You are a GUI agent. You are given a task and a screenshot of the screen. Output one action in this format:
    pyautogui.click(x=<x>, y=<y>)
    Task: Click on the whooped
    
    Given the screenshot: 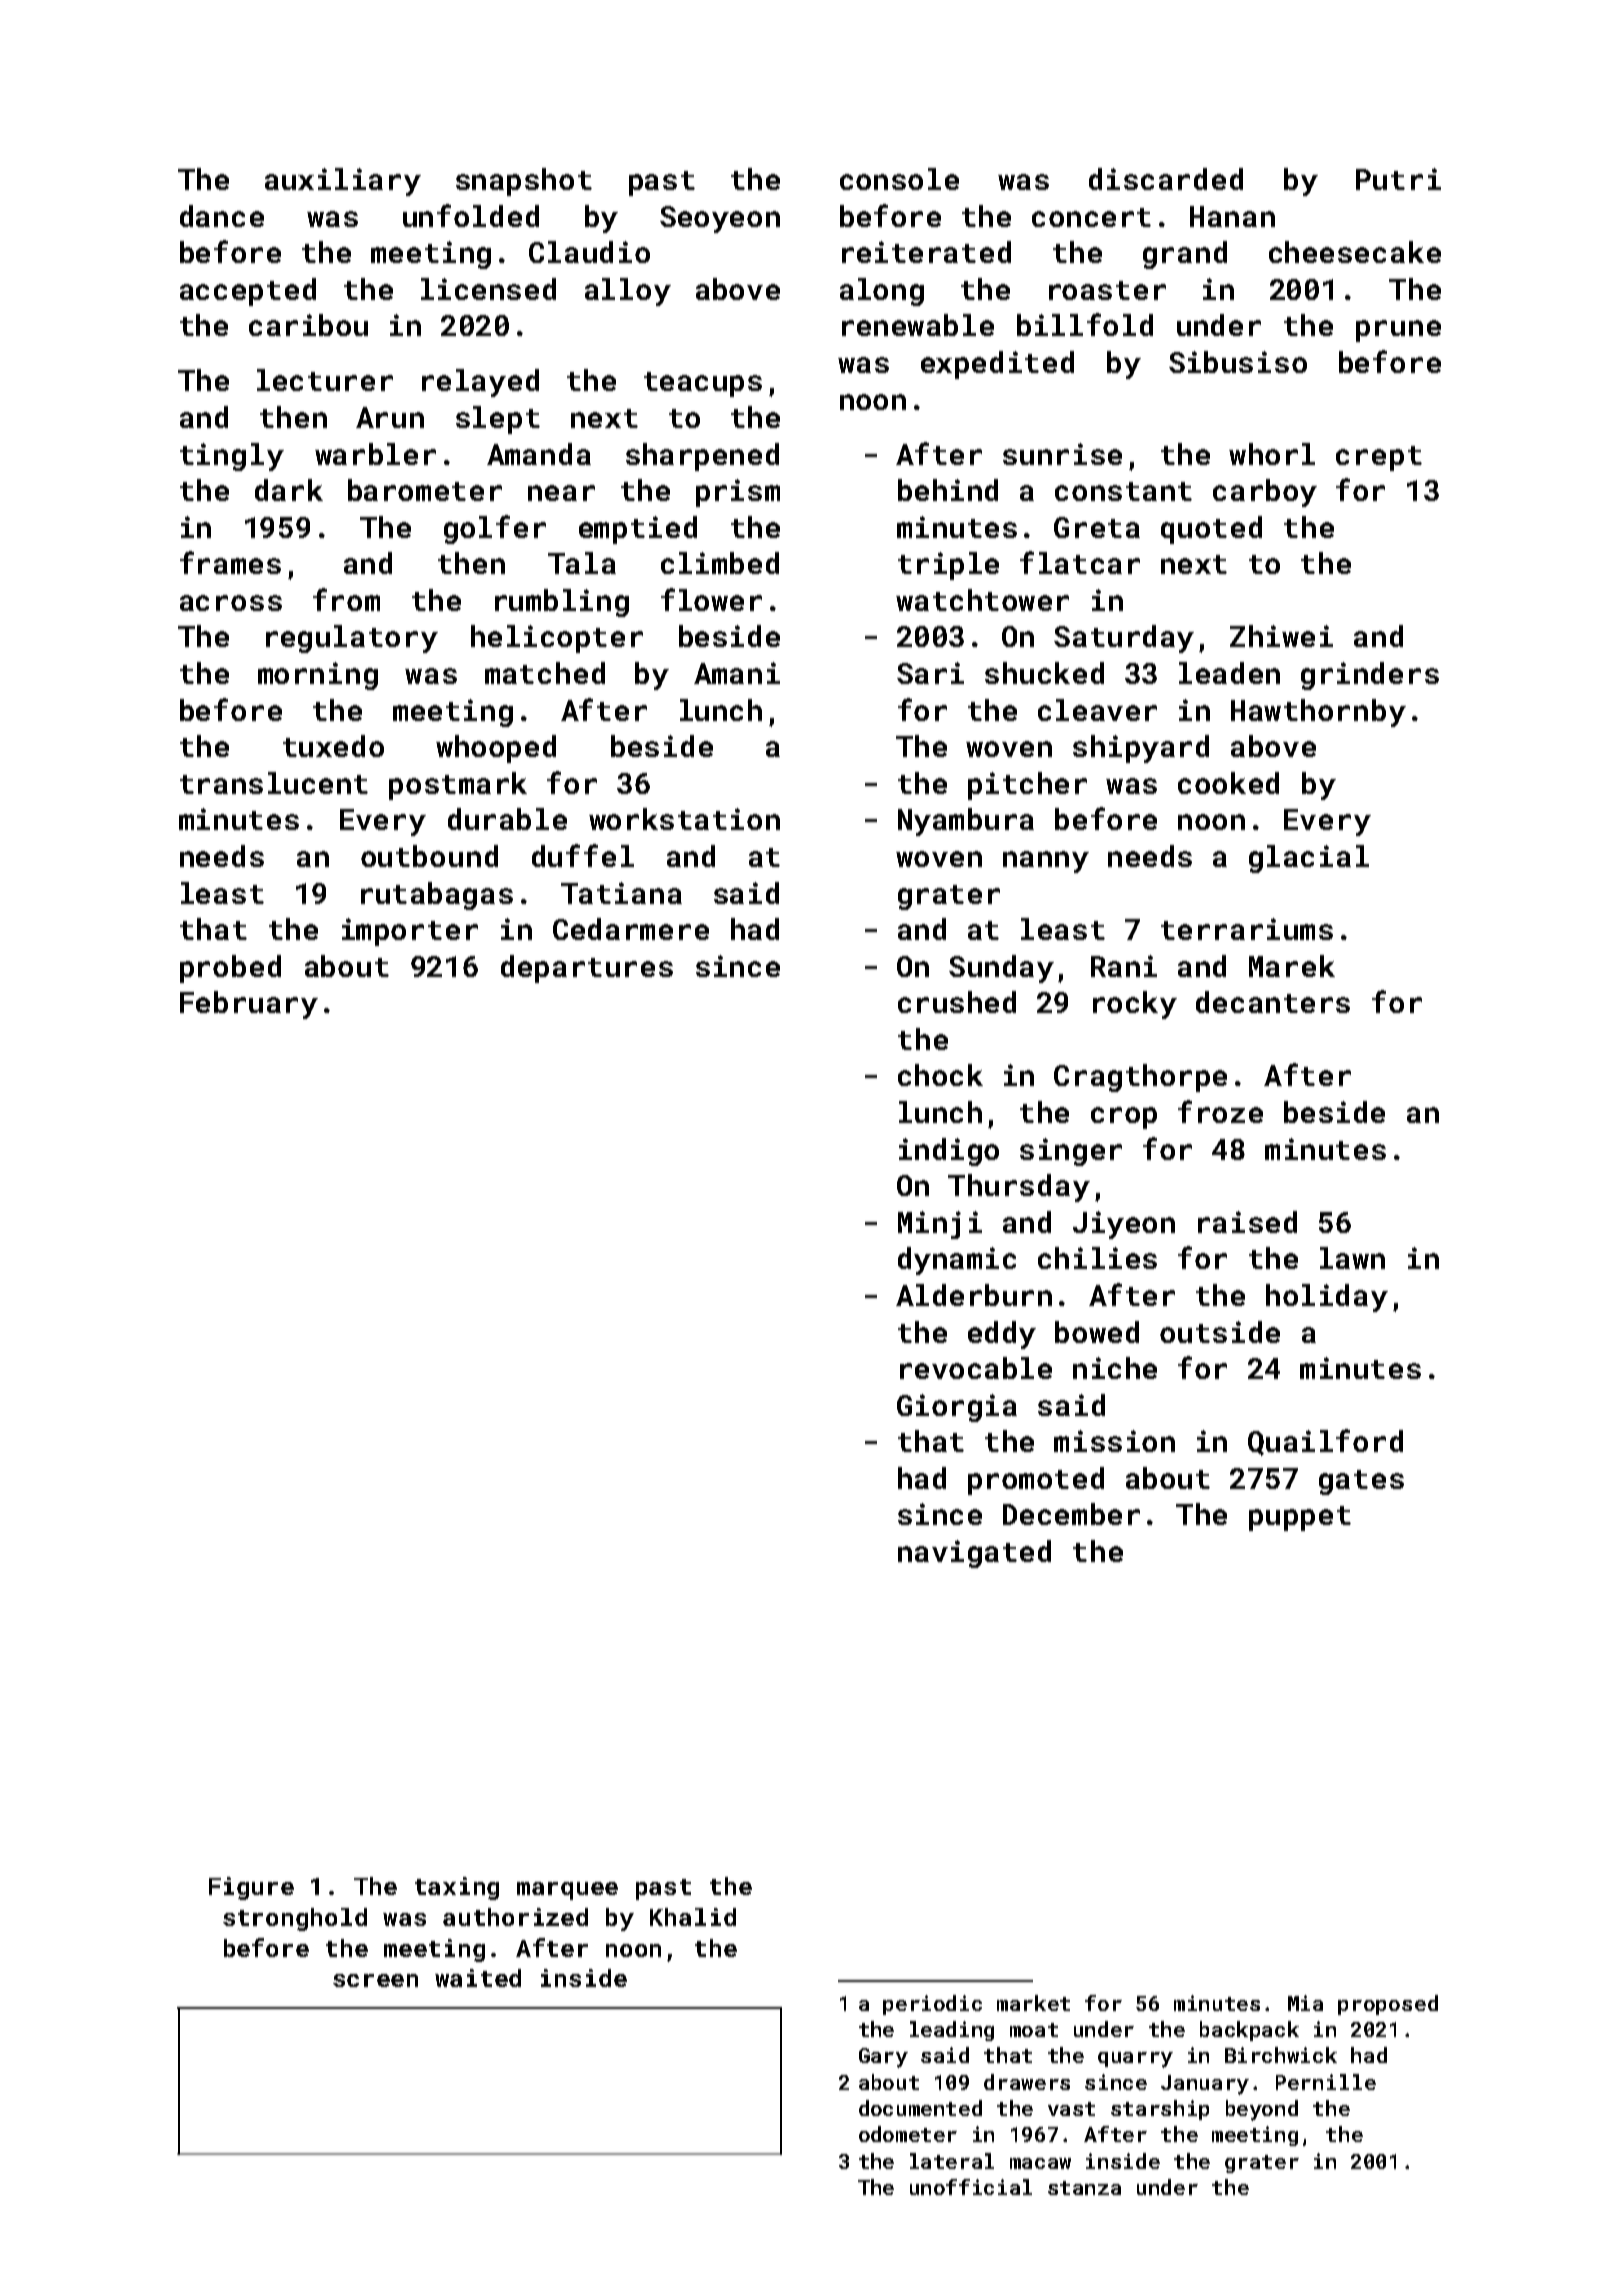 What is the action you would take?
    pyautogui.click(x=496, y=749)
